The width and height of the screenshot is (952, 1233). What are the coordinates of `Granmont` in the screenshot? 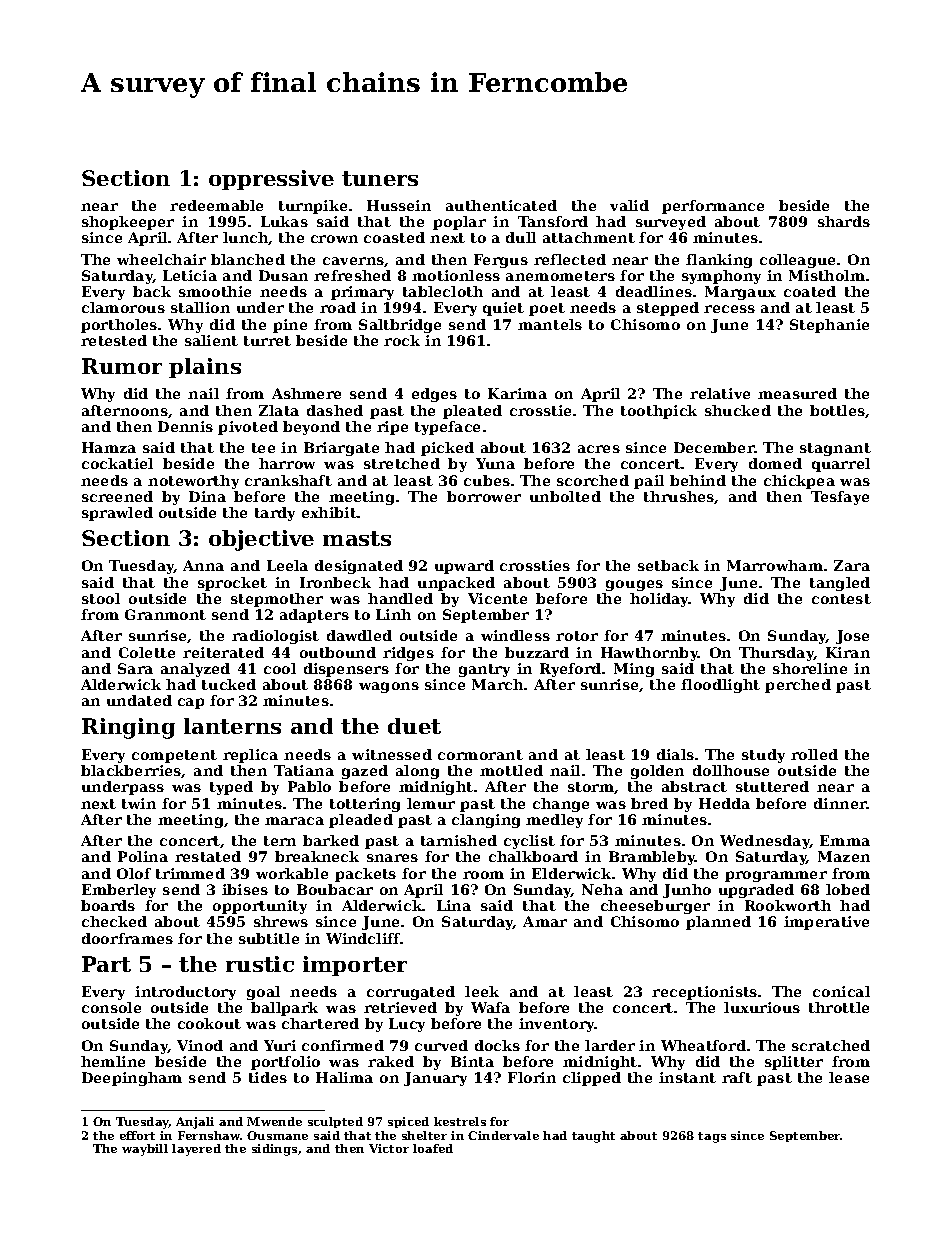 It's located at (165, 614).
